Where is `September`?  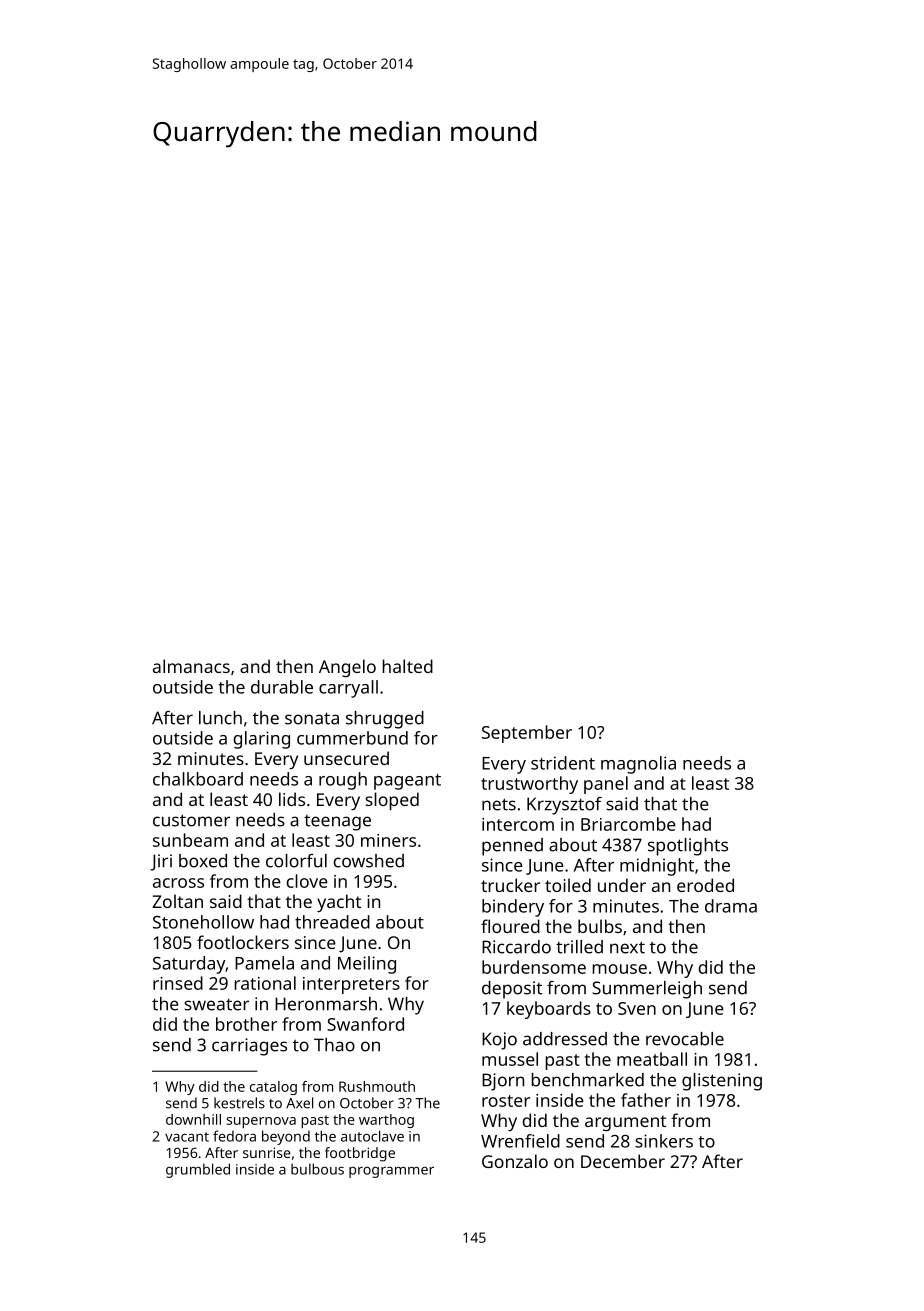 September is located at coordinates (527, 734).
